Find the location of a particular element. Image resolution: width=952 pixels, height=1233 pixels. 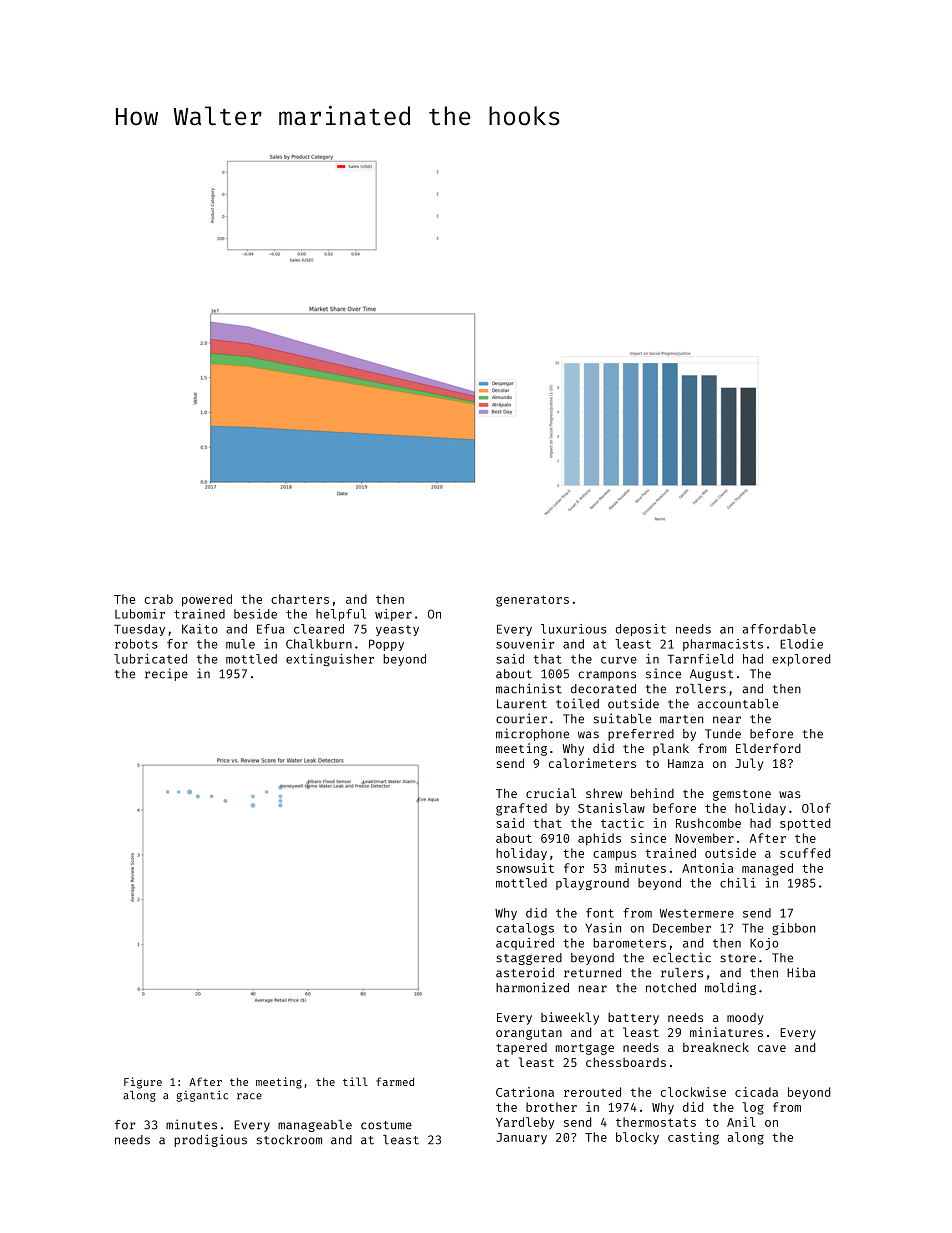

affordable is located at coordinates (779, 629).
